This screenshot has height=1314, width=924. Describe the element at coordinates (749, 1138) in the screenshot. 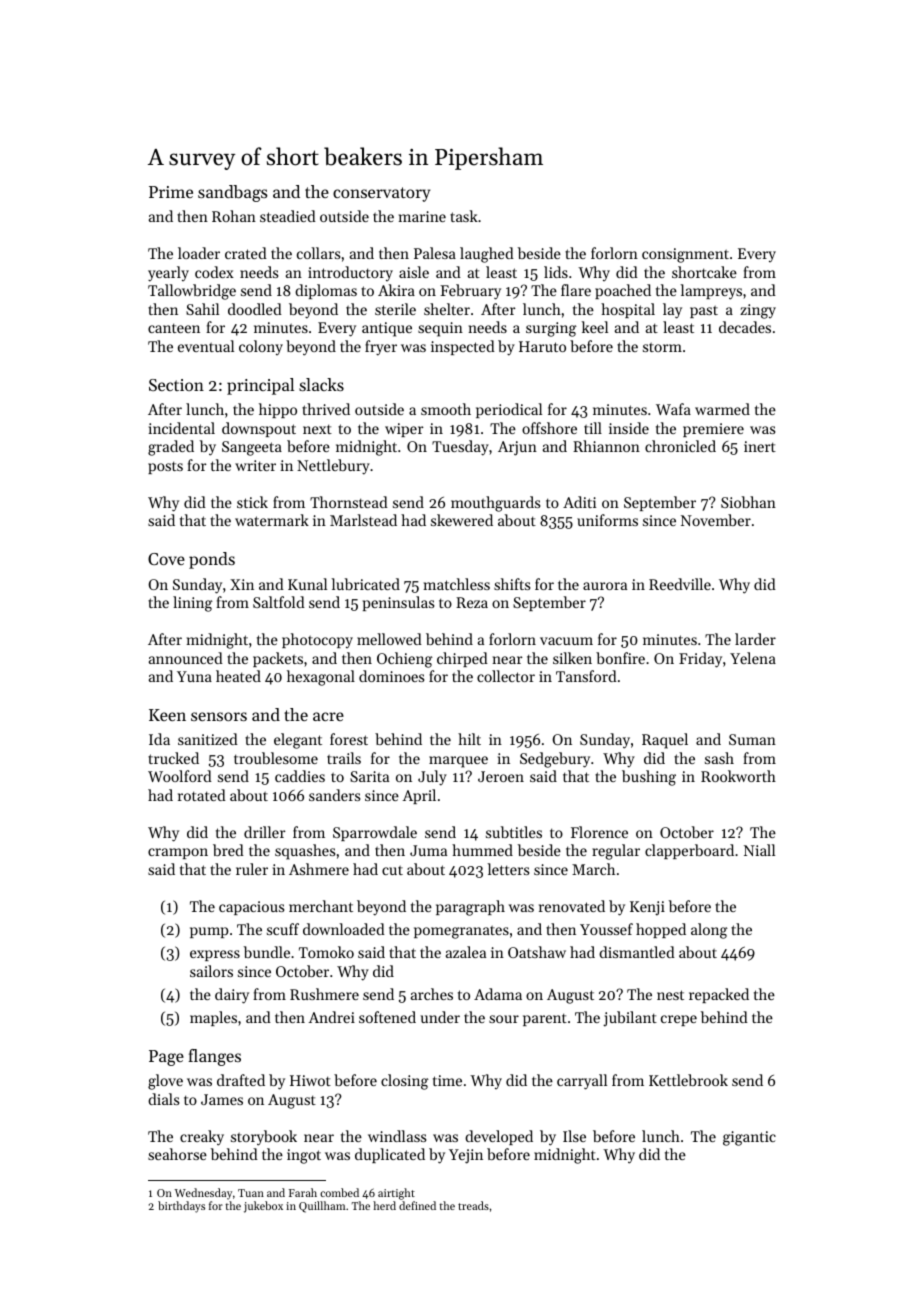

I see `gigantic` at that location.
